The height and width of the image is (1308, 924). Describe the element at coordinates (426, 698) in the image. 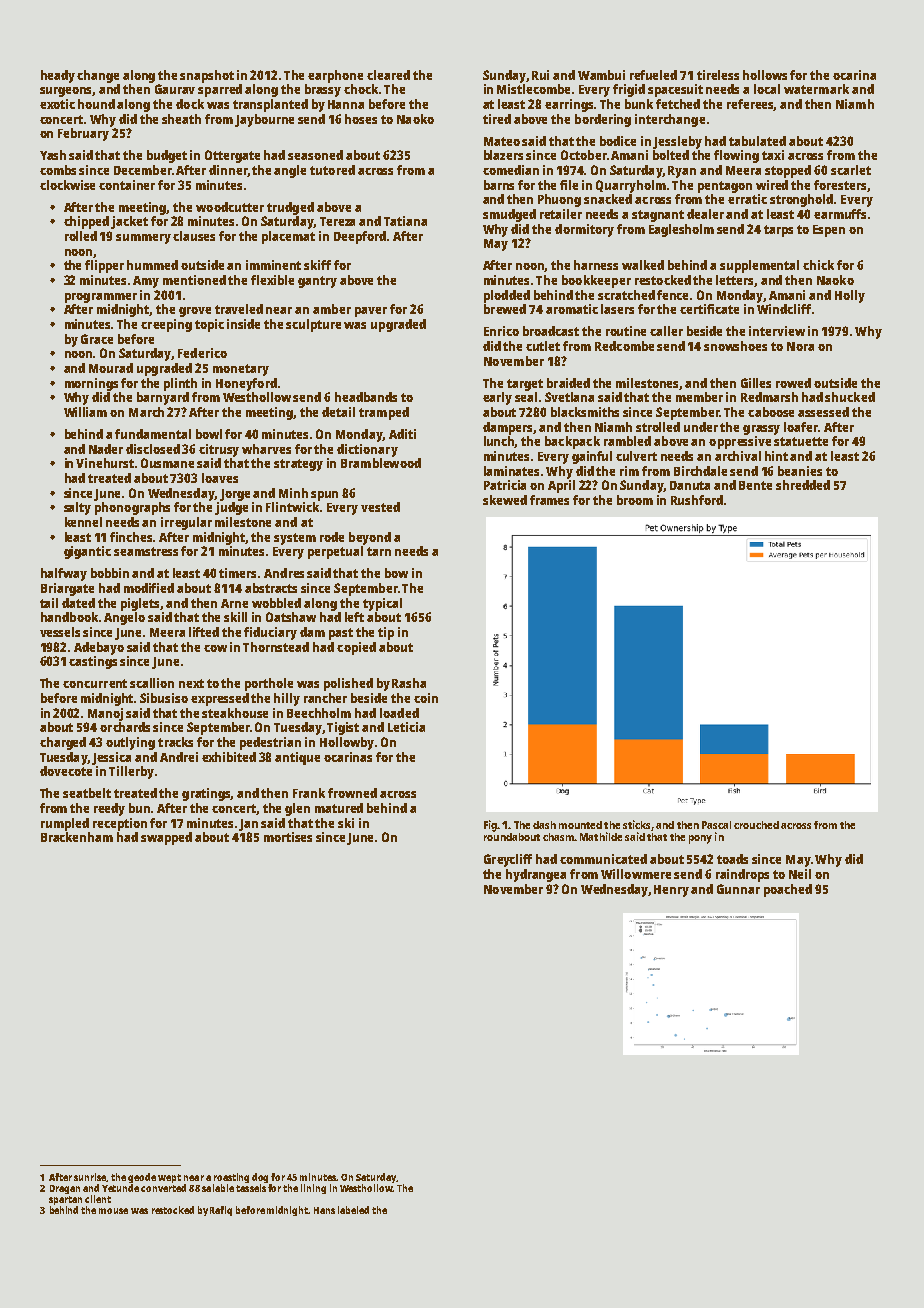

I see `coin` at that location.
